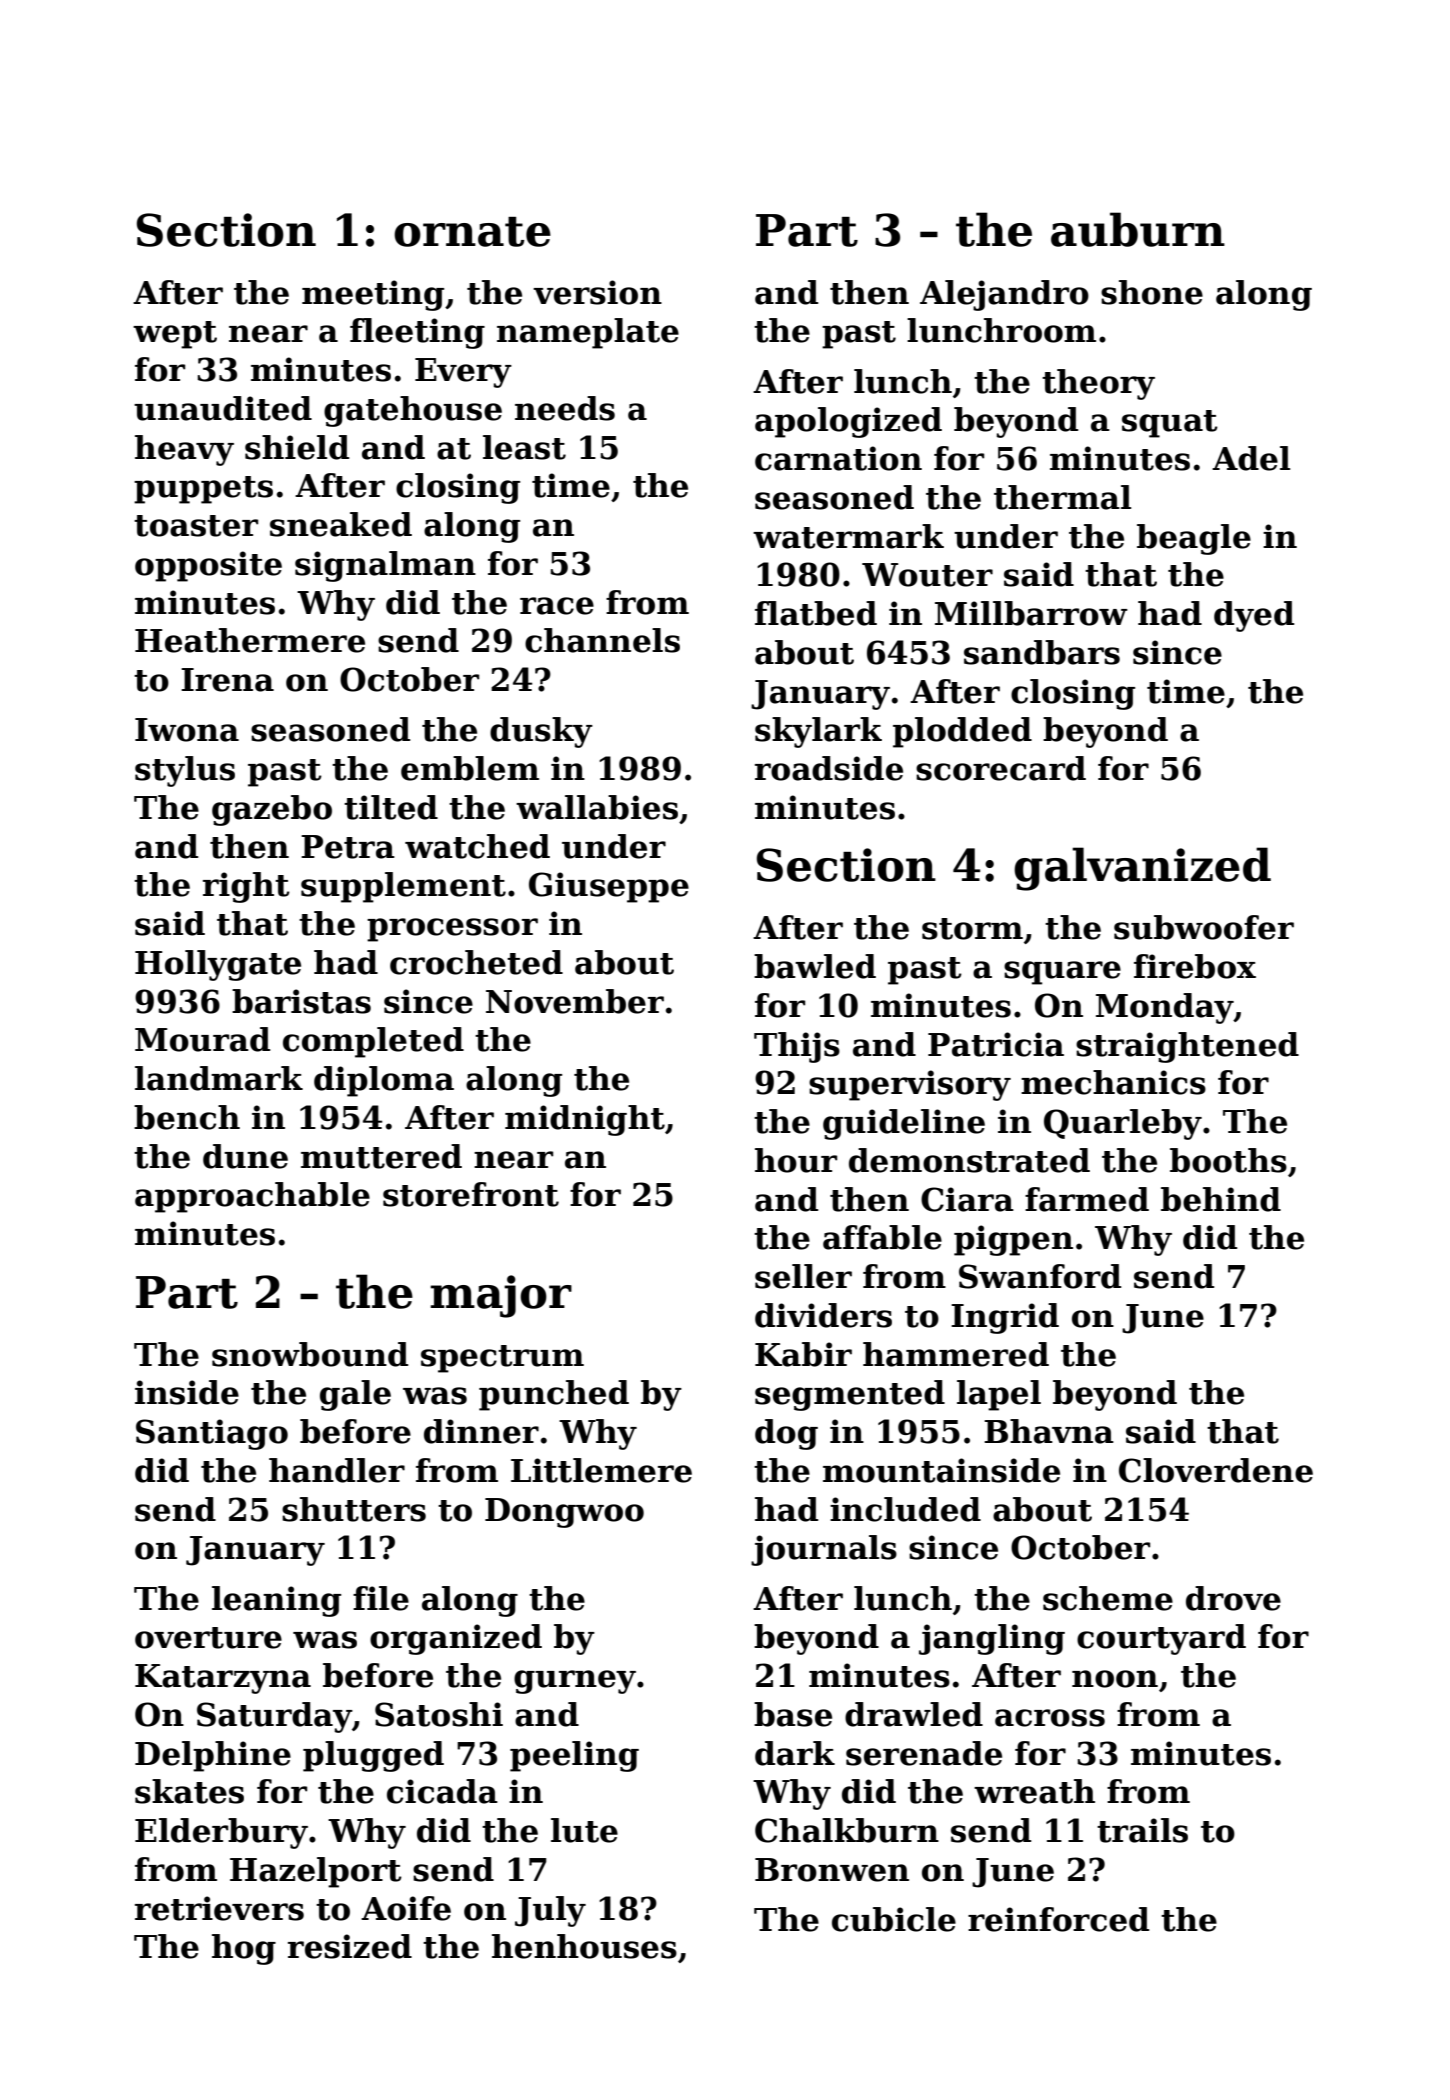  What do you see at coordinates (1042, 652) in the screenshot?
I see `sandbars` at bounding box center [1042, 652].
